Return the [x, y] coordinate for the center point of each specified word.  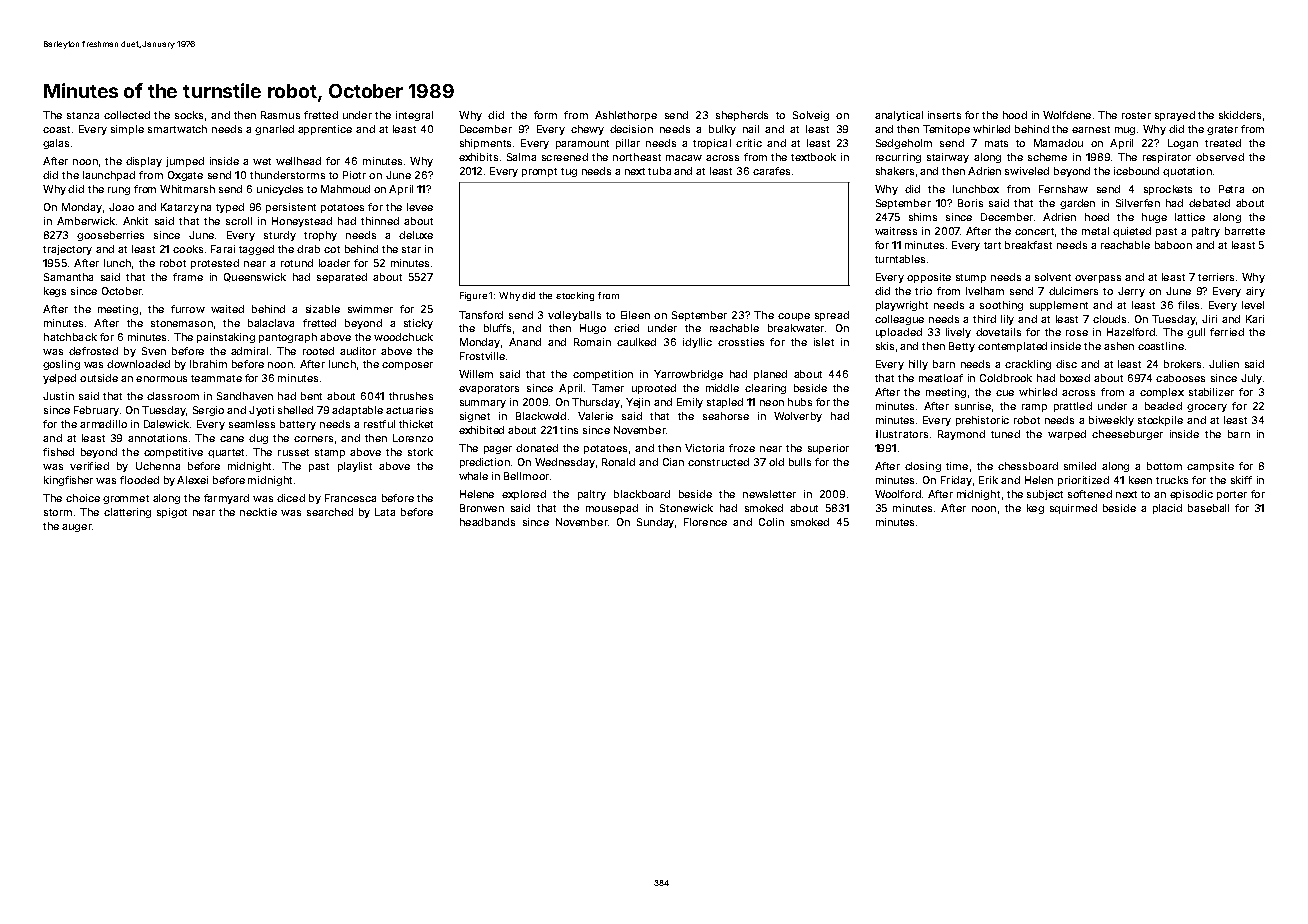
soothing [1001, 306]
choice [83, 498]
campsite [1210, 467]
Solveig [811, 116]
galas [56, 144]
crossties [741, 342]
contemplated [1012, 347]
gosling [61, 365]
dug [258, 439]
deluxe [416, 235]
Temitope [946, 130]
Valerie [595, 416]
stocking [575, 296]
